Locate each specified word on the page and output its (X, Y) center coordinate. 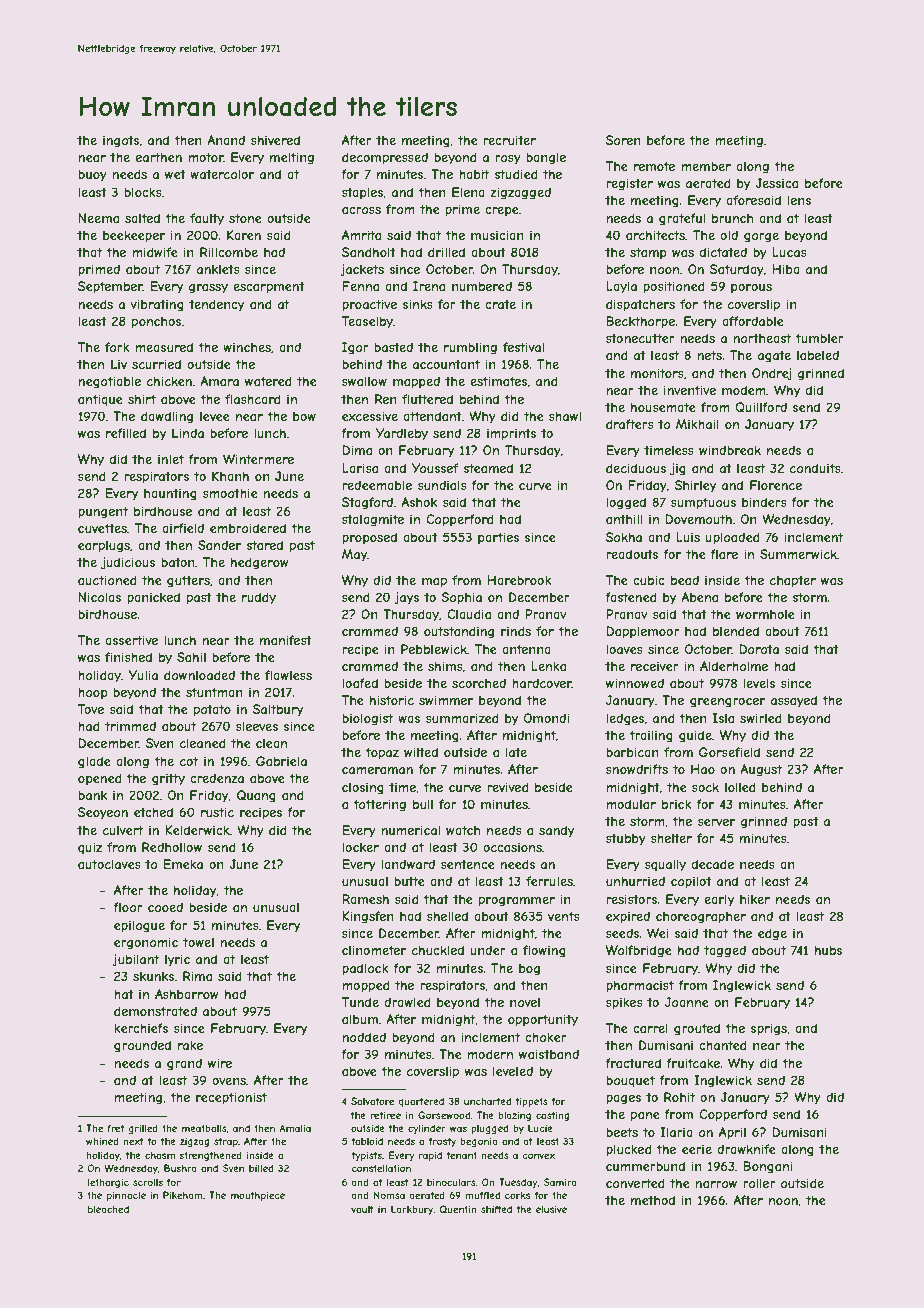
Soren (623, 140)
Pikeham (183, 1195)
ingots (121, 141)
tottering (379, 805)
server (716, 822)
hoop (93, 693)
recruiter (509, 140)
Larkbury (412, 1210)
